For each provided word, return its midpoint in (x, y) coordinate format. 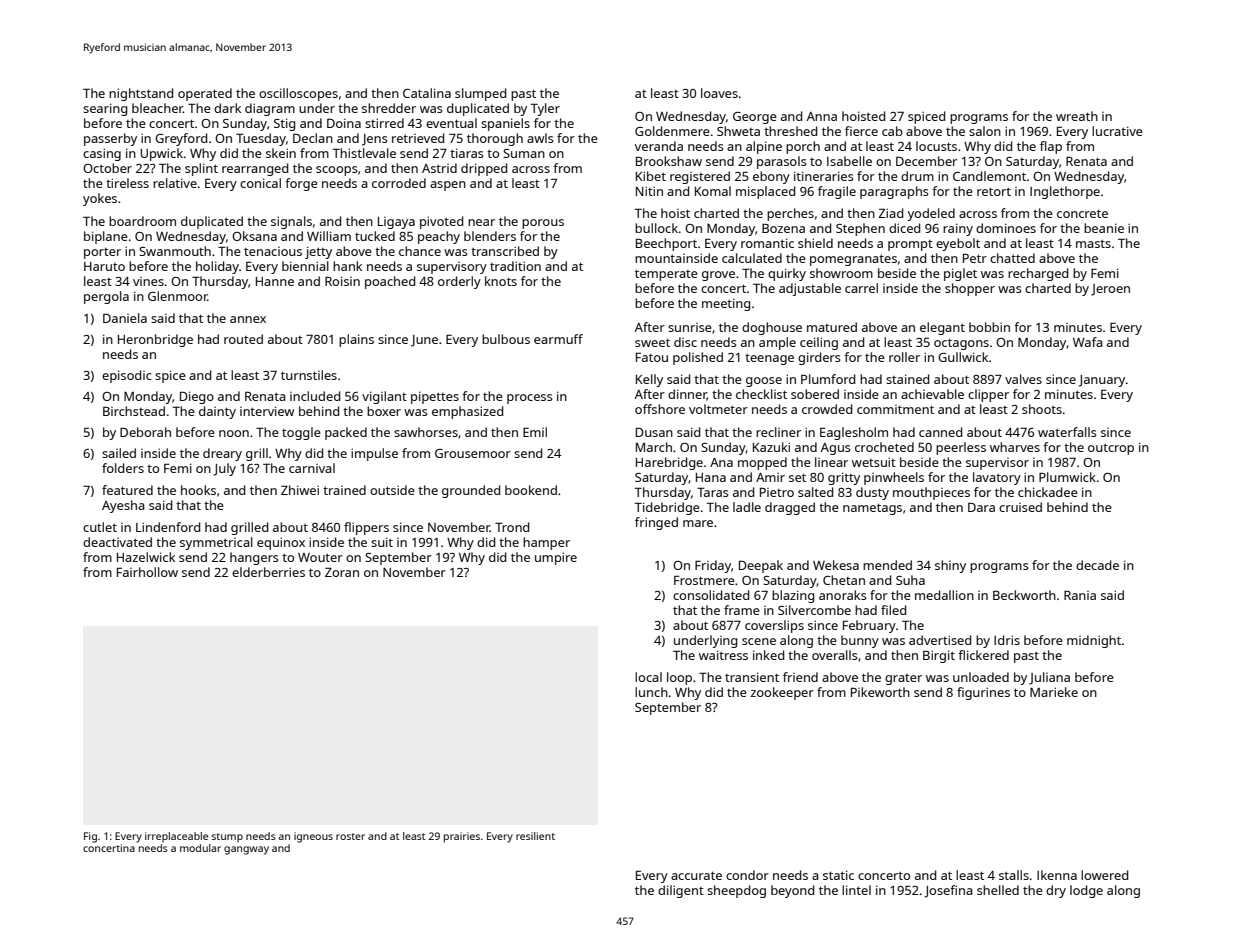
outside (392, 490)
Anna (822, 116)
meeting (726, 304)
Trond (512, 527)
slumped (480, 94)
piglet (960, 274)
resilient (535, 836)
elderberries (268, 572)
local (648, 677)
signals (291, 222)
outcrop (1111, 449)
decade (1097, 565)
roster (350, 836)
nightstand (141, 94)
